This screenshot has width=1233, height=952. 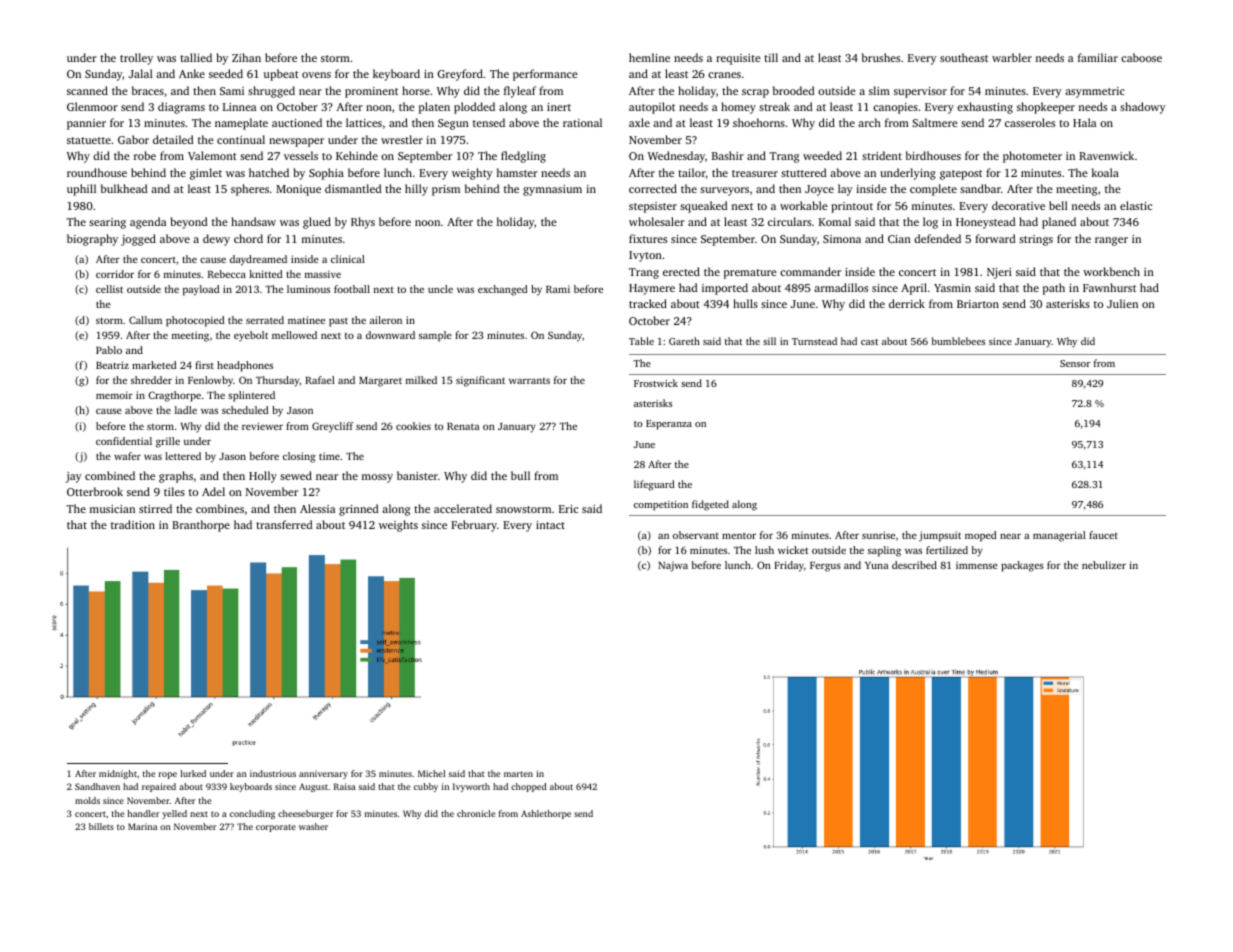 What do you see at coordinates (520, 475) in the screenshot?
I see `bull` at bounding box center [520, 475].
